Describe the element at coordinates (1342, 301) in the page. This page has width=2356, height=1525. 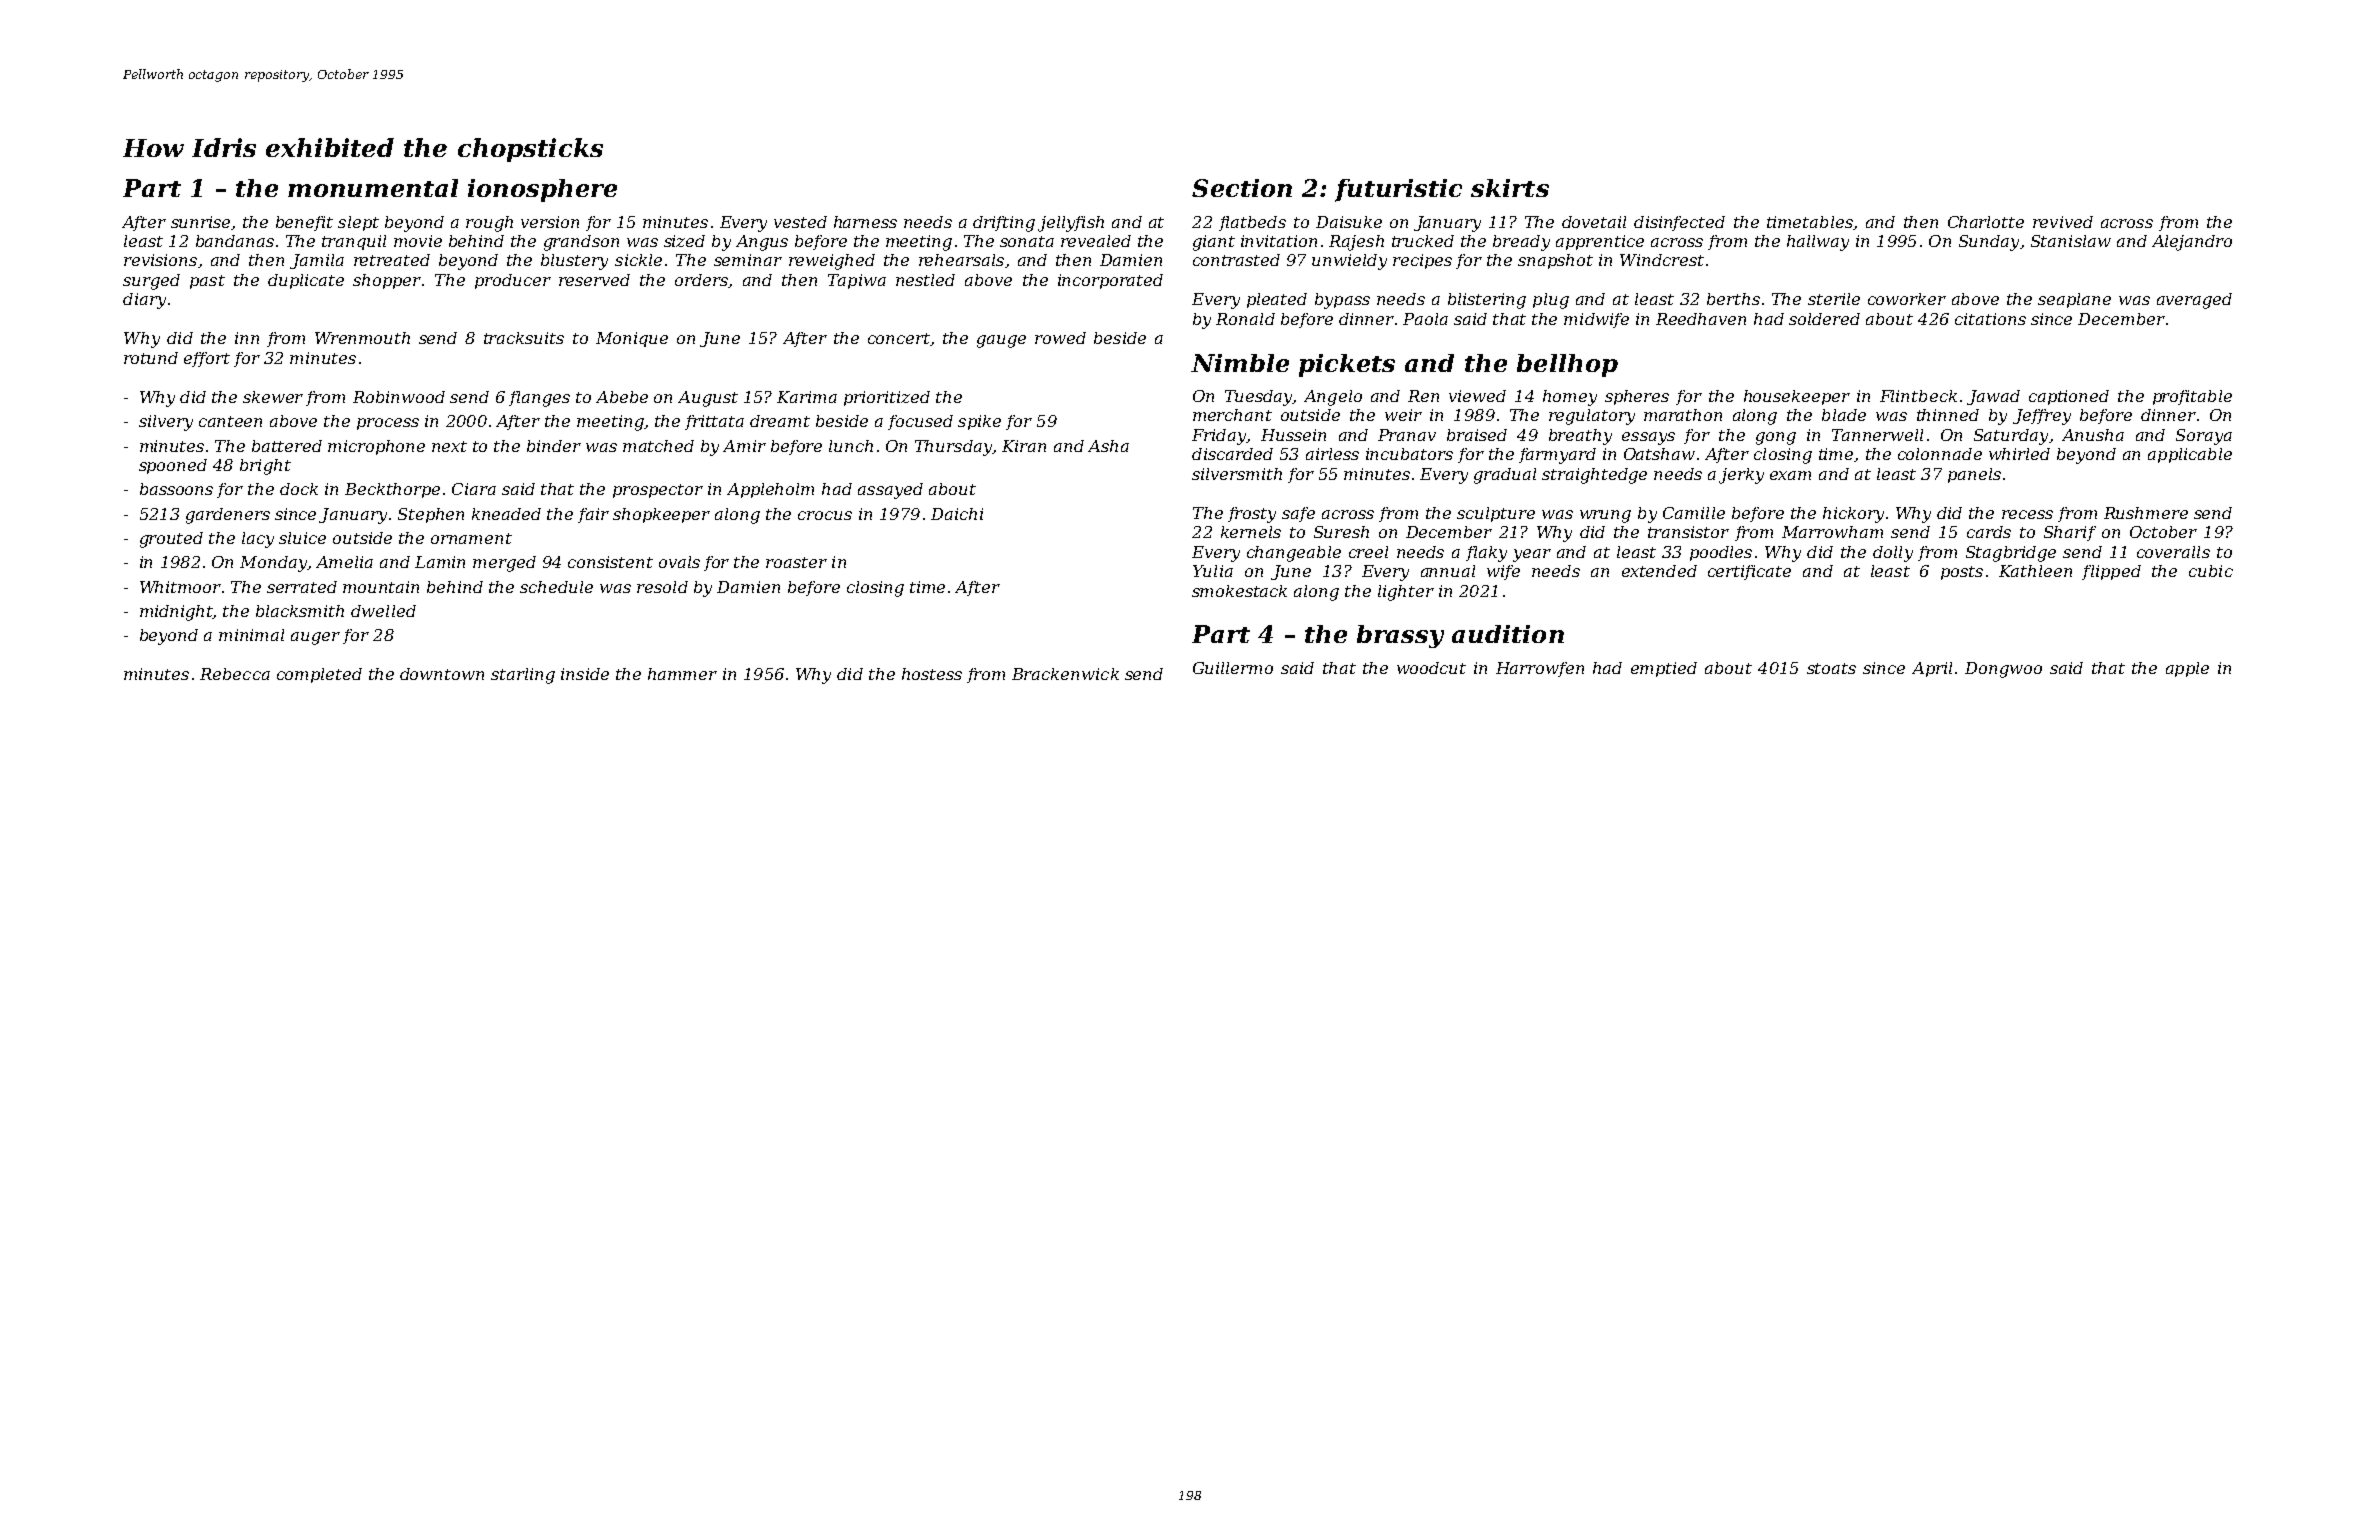
I see `bypass` at that location.
